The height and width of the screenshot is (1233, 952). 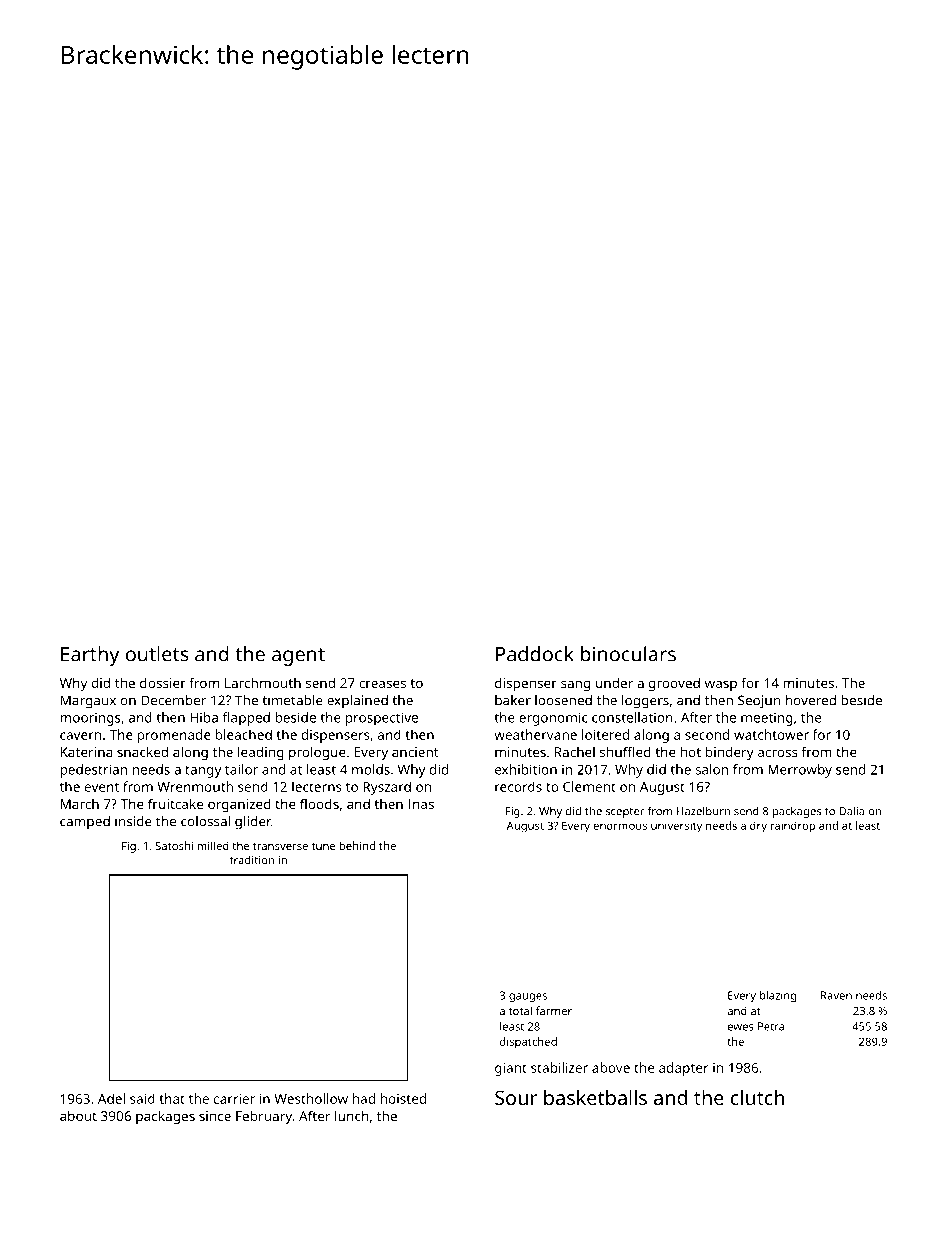 I want to click on Adel, so click(x=111, y=1098).
